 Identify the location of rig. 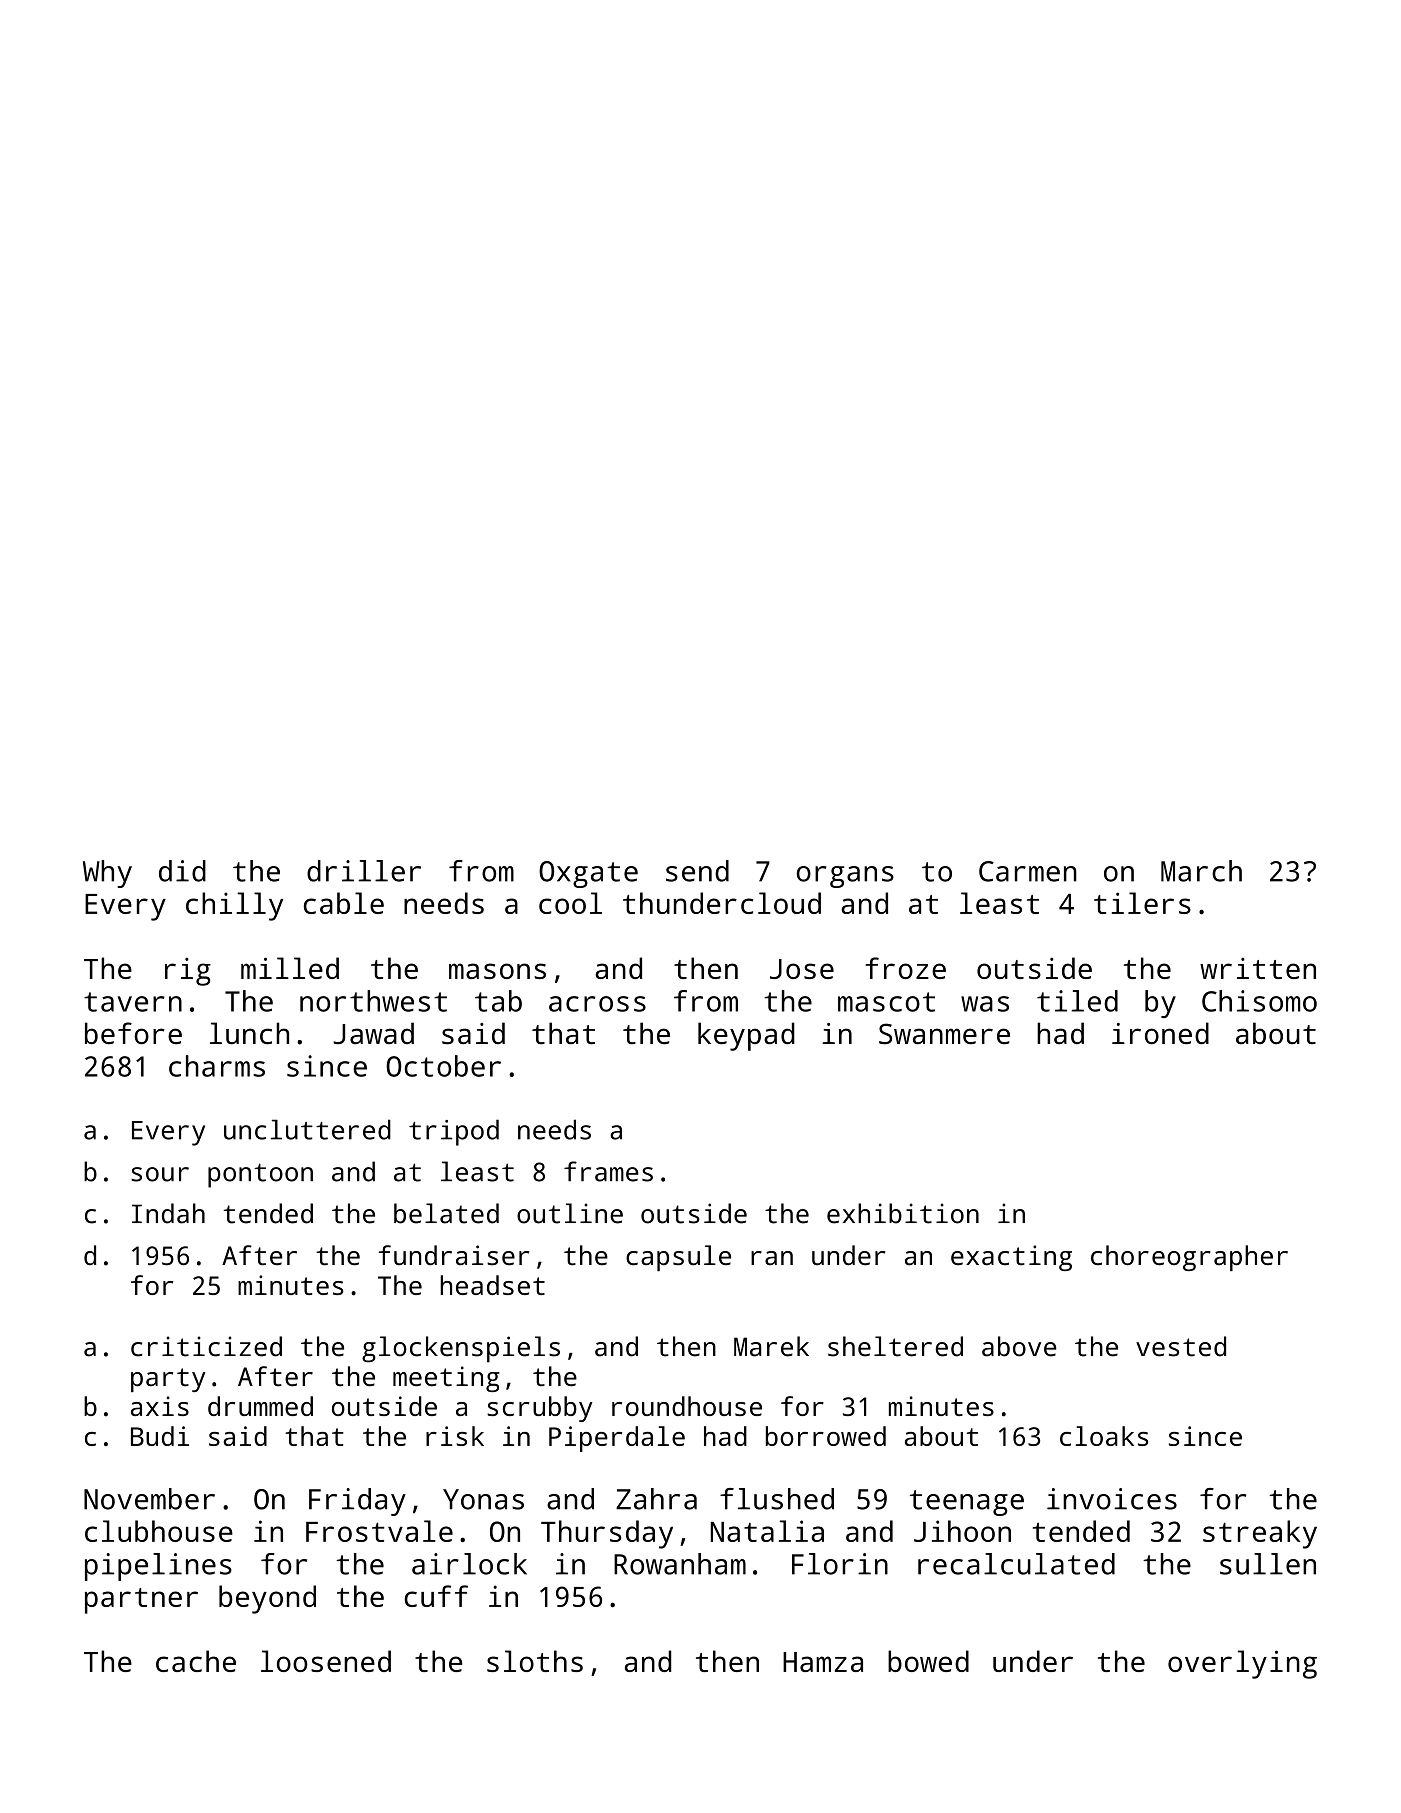
(188, 972).
